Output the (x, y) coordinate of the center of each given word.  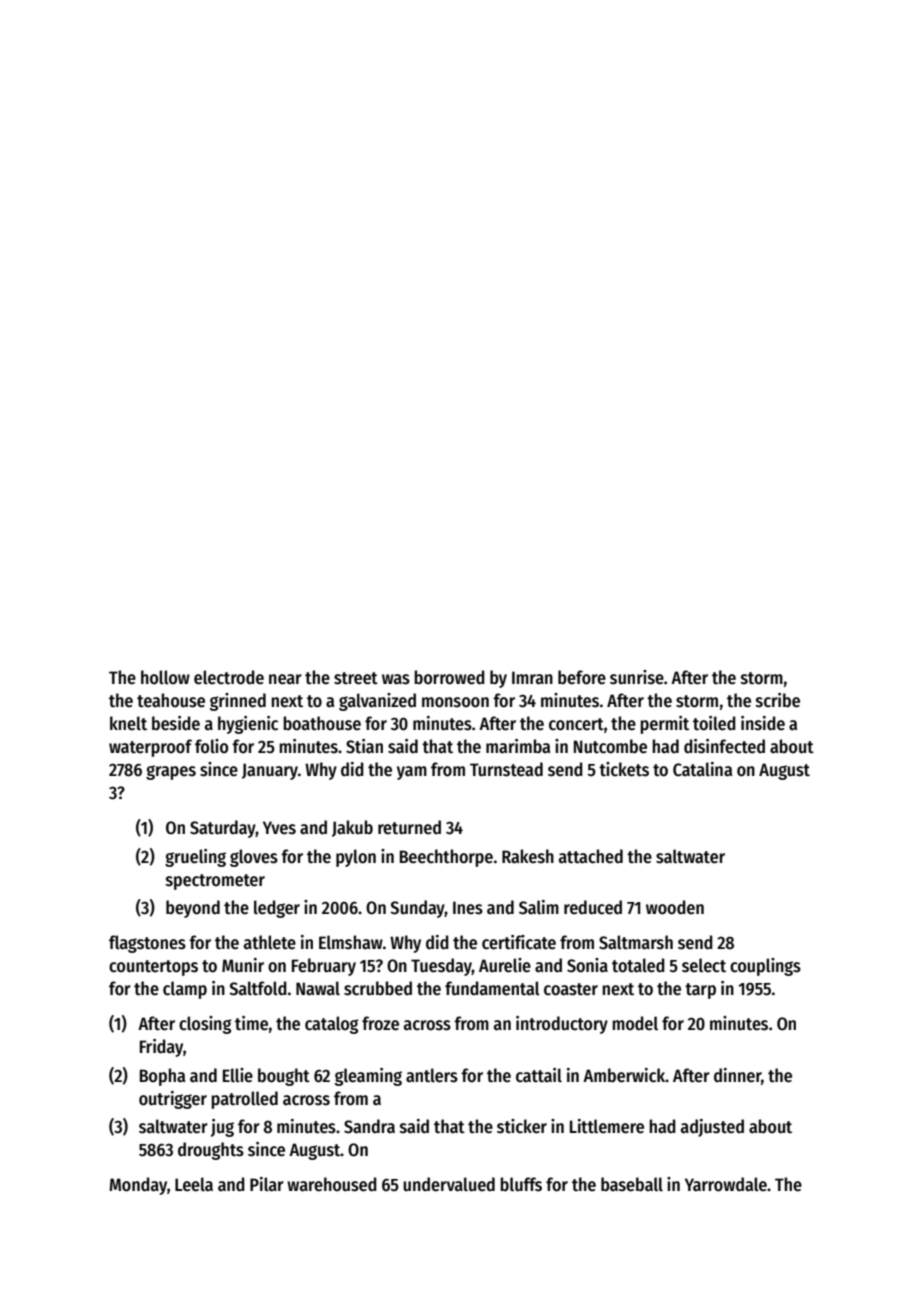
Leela (194, 1184)
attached (591, 856)
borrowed (449, 677)
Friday (161, 1048)
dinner (738, 1076)
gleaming (368, 1077)
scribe (778, 700)
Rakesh (528, 856)
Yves (279, 828)
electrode (229, 677)
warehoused (332, 1184)
